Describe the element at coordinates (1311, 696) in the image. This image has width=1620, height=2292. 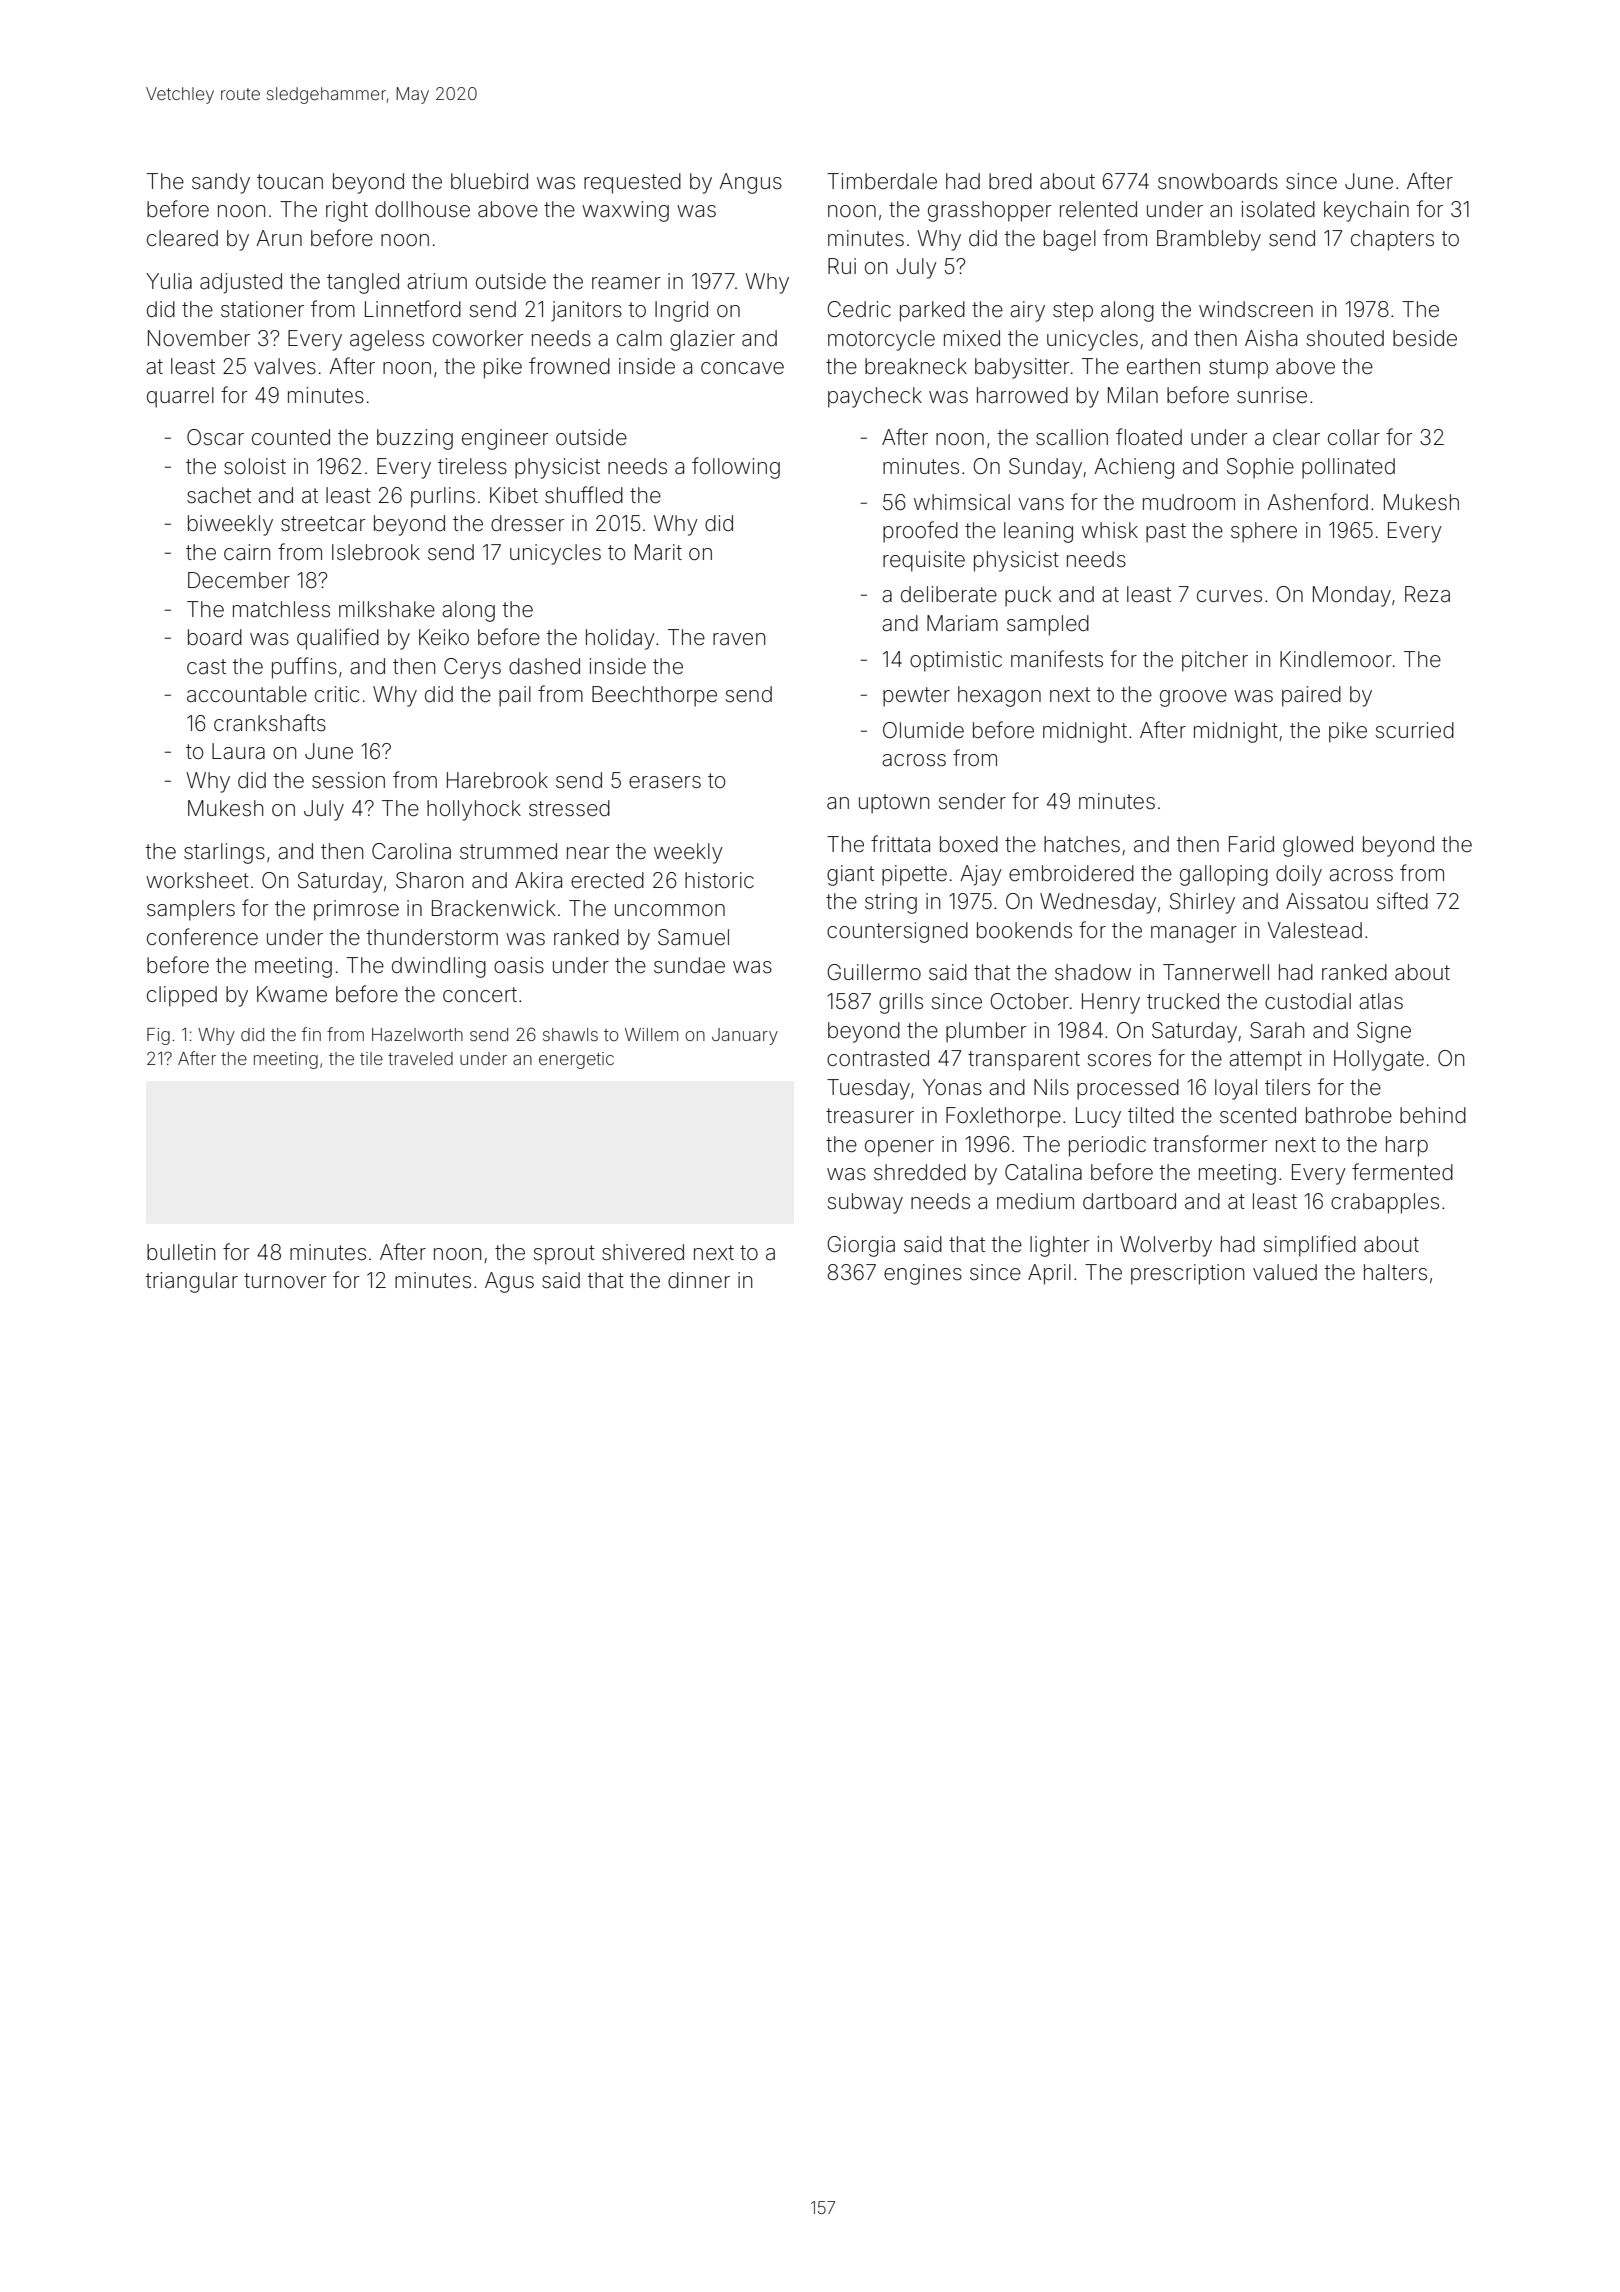
I see `paired` at that location.
